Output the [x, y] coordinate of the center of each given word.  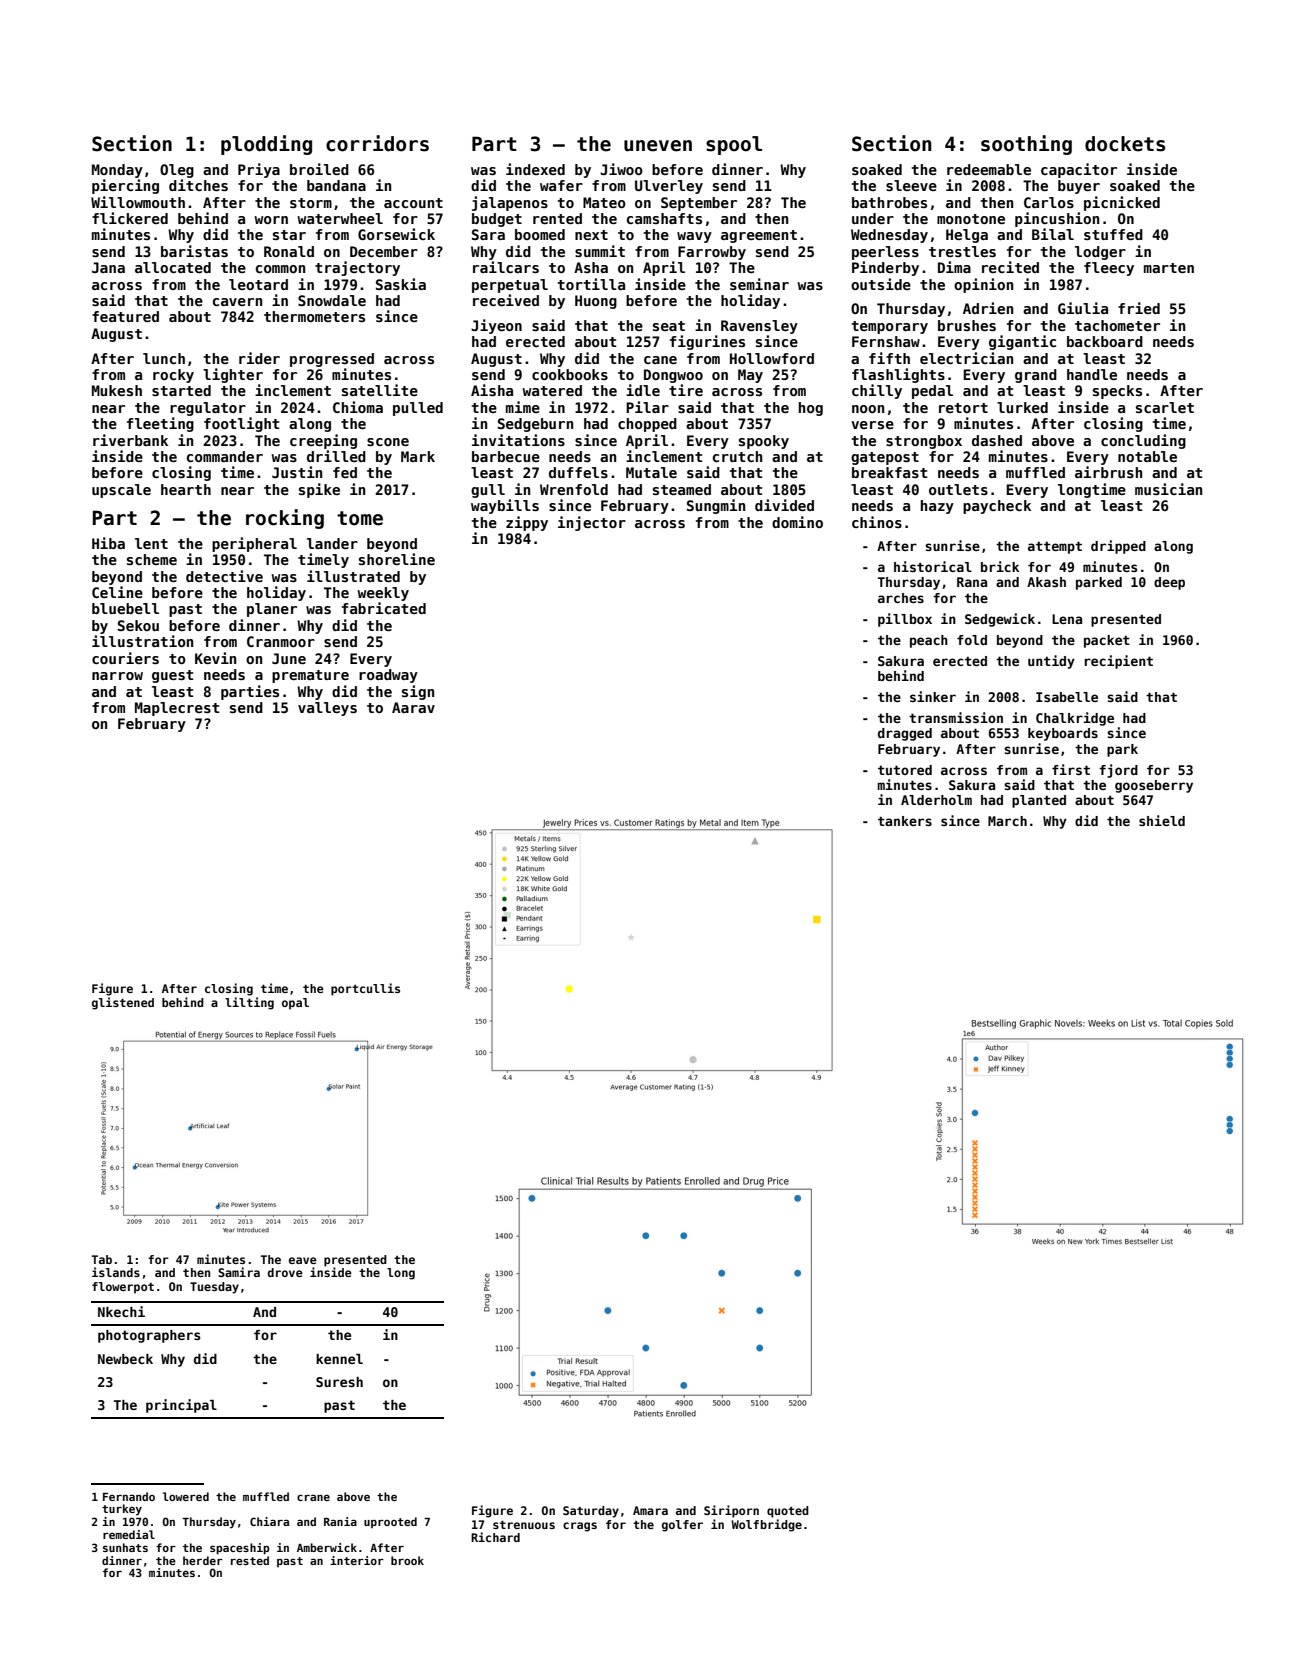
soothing [1026, 145]
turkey [122, 1510]
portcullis [365, 989]
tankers [905, 821]
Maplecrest [177, 709]
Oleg [177, 171]
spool [734, 145]
